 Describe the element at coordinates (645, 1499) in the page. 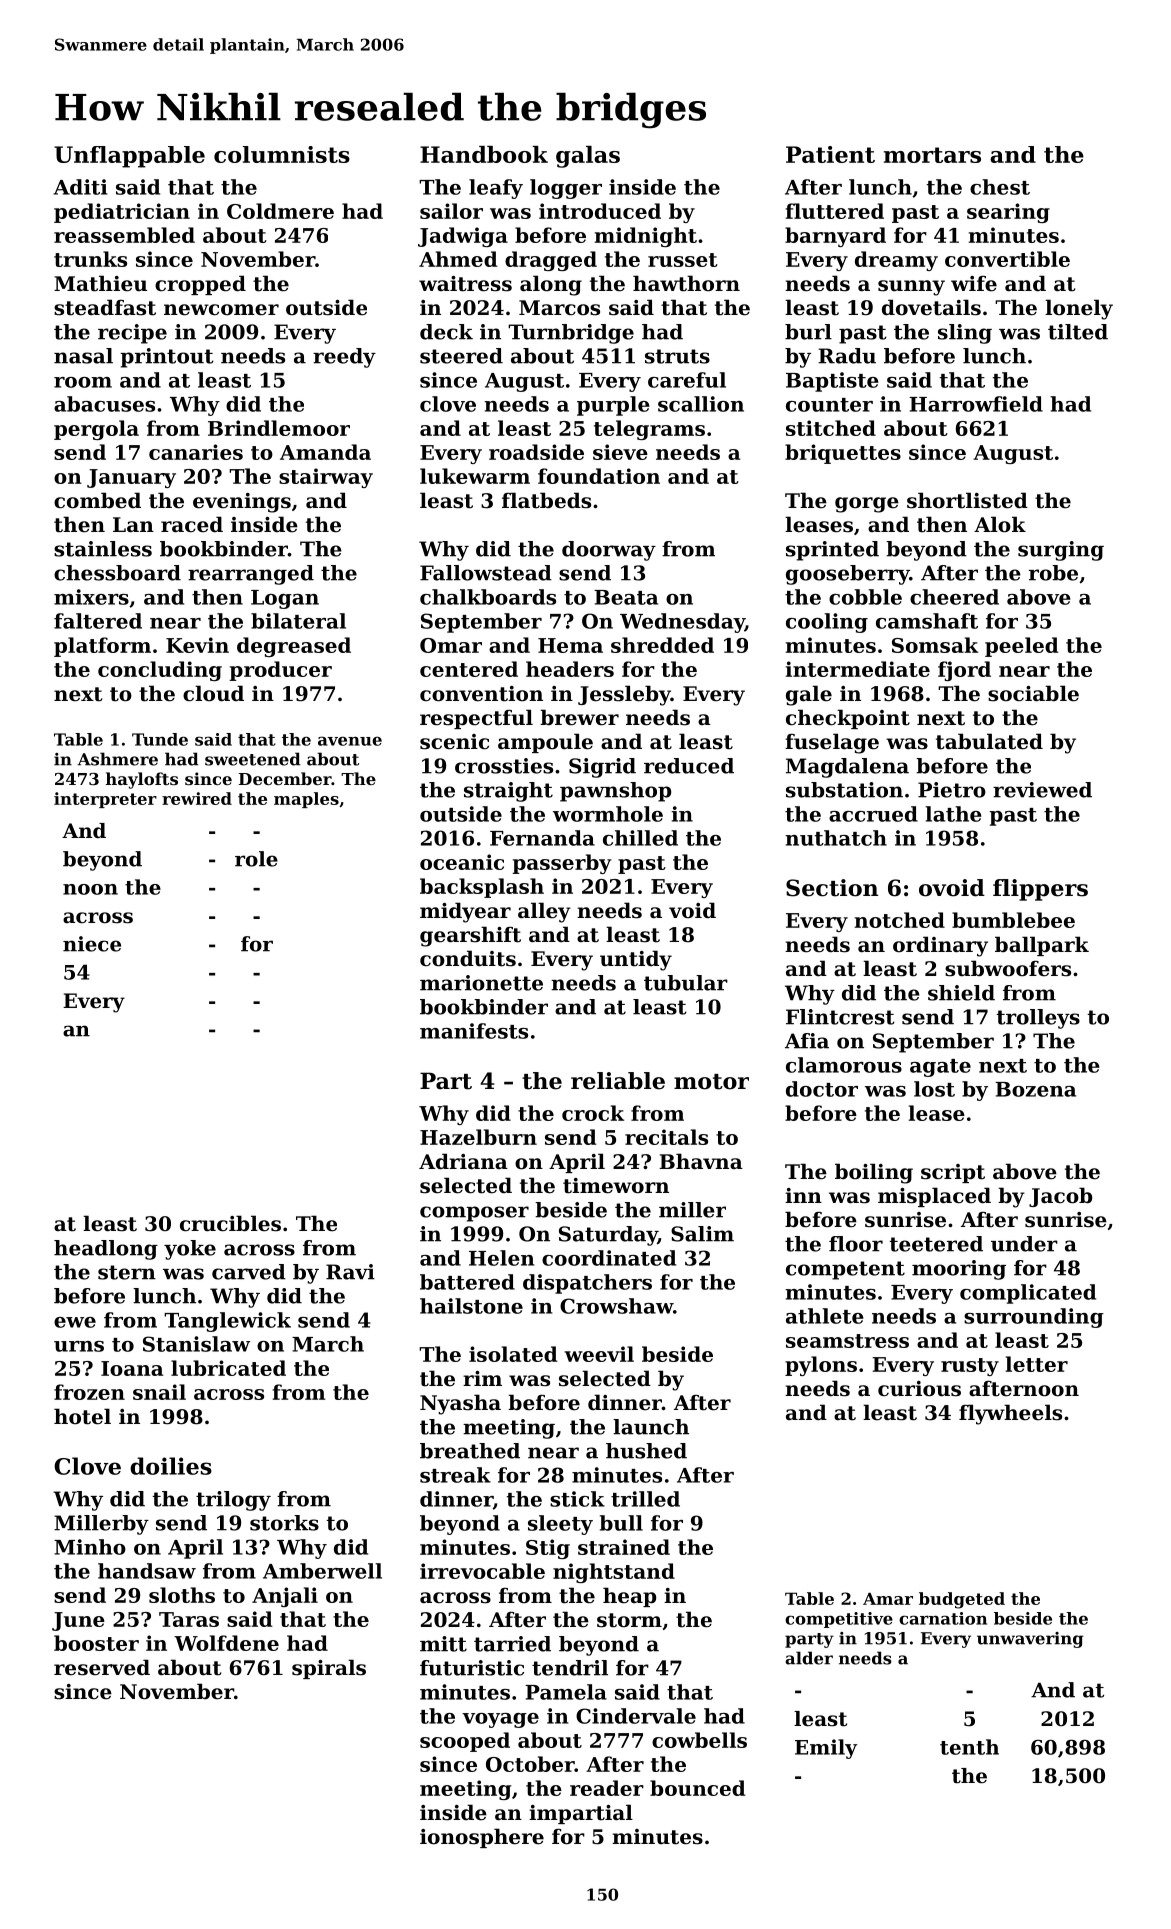

I see `trilled` at that location.
